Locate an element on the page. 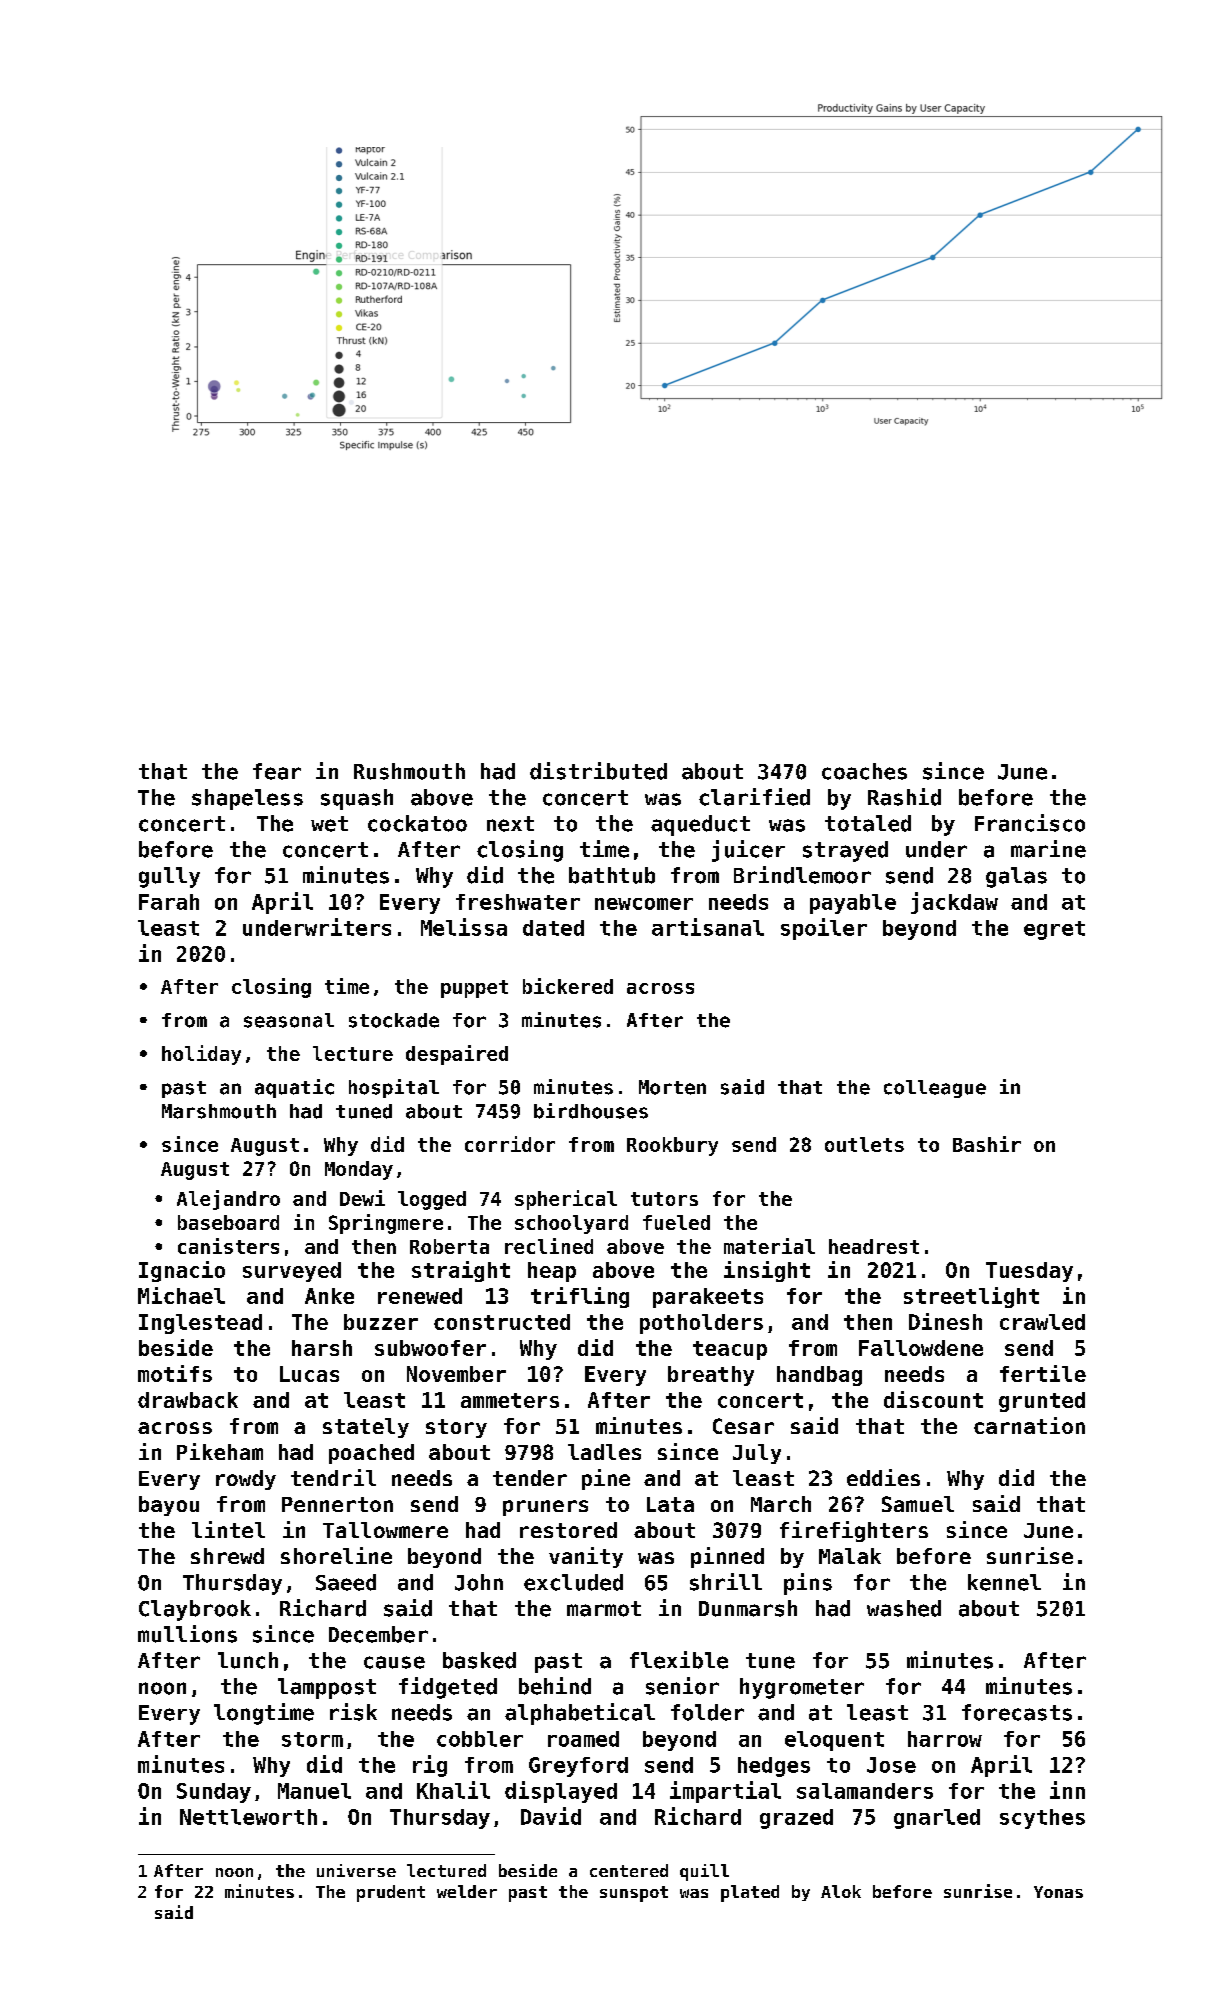  clarified is located at coordinates (754, 797).
